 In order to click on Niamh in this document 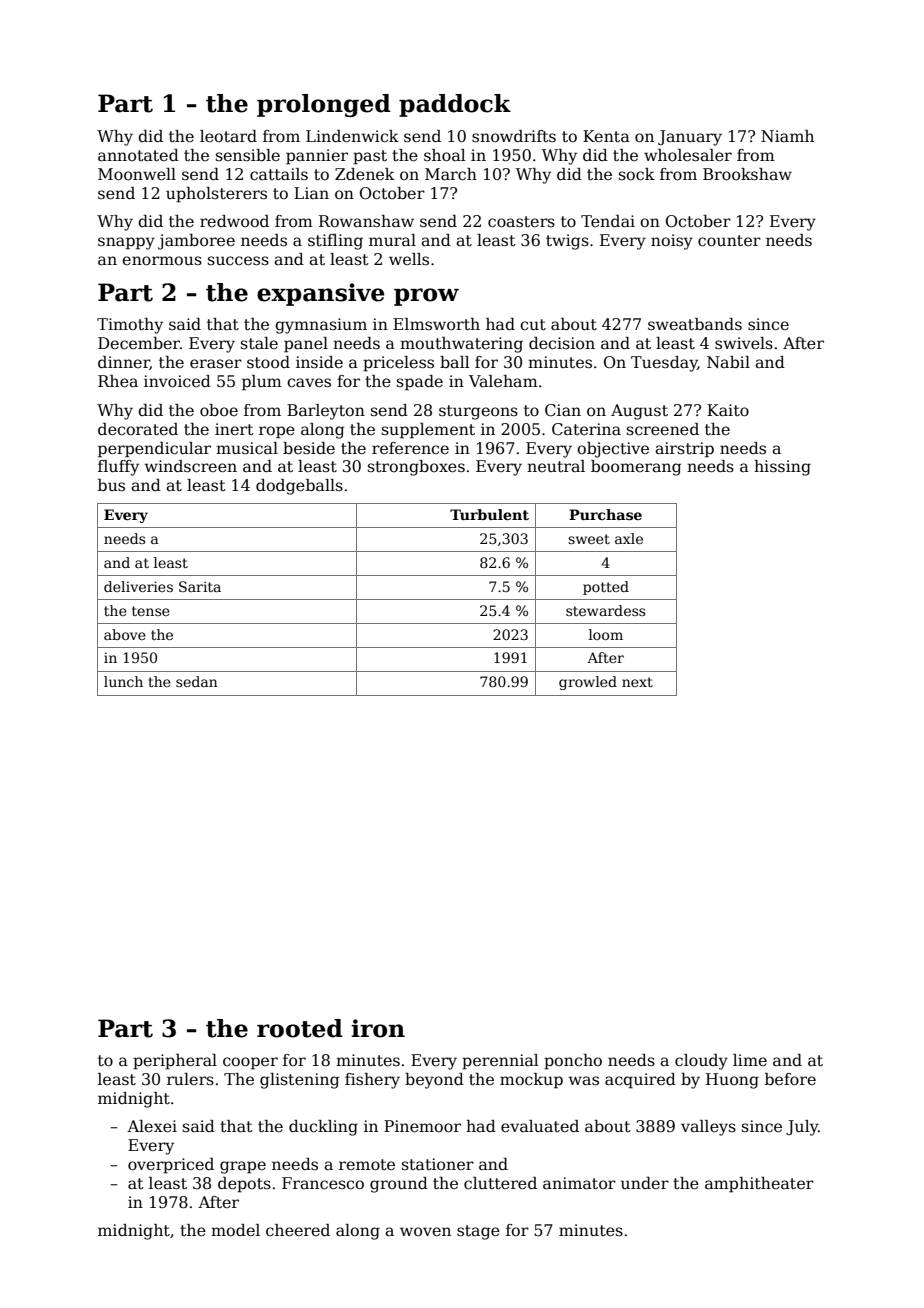, I will do `click(787, 136)`.
